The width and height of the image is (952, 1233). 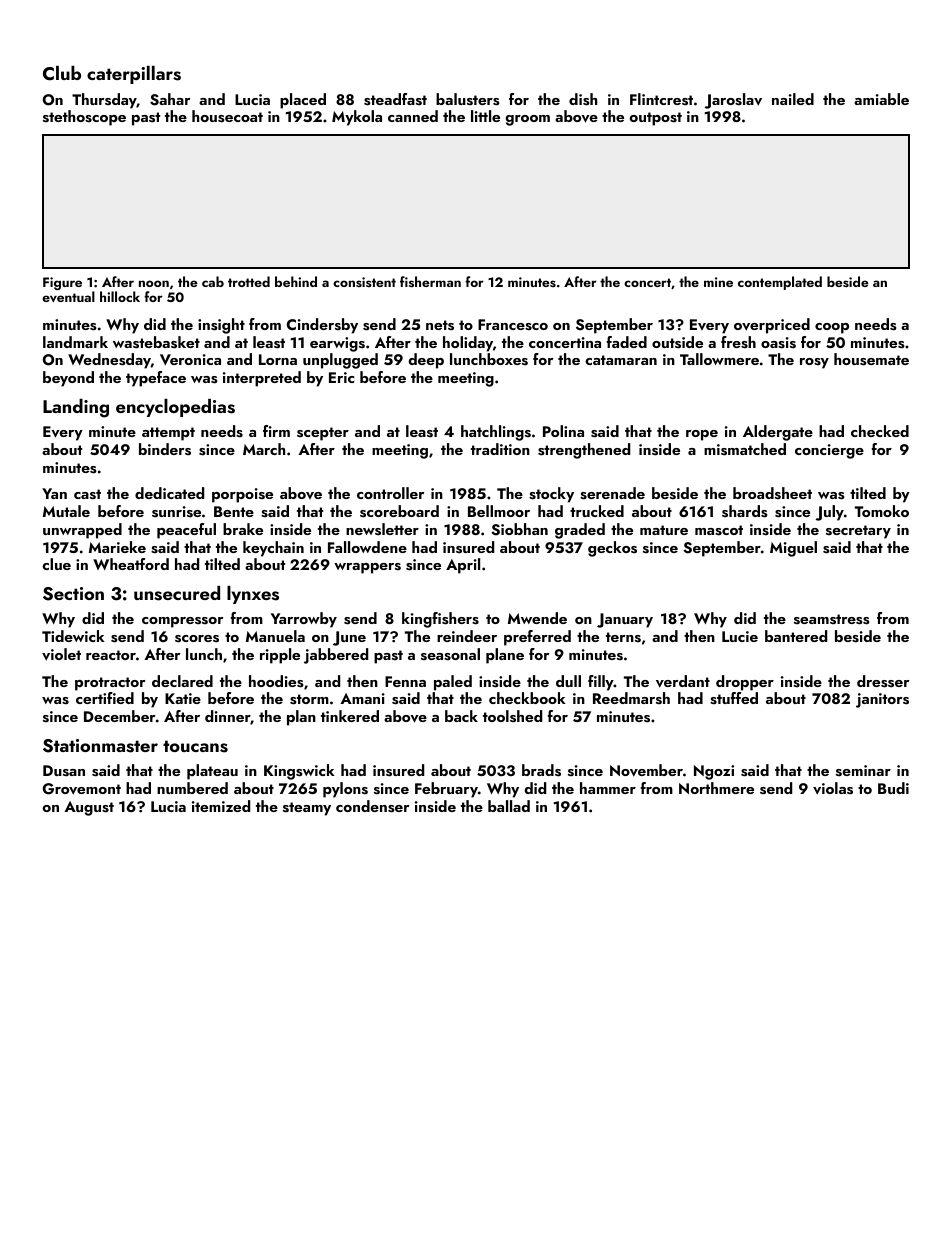 I want to click on amiable, so click(x=881, y=99).
